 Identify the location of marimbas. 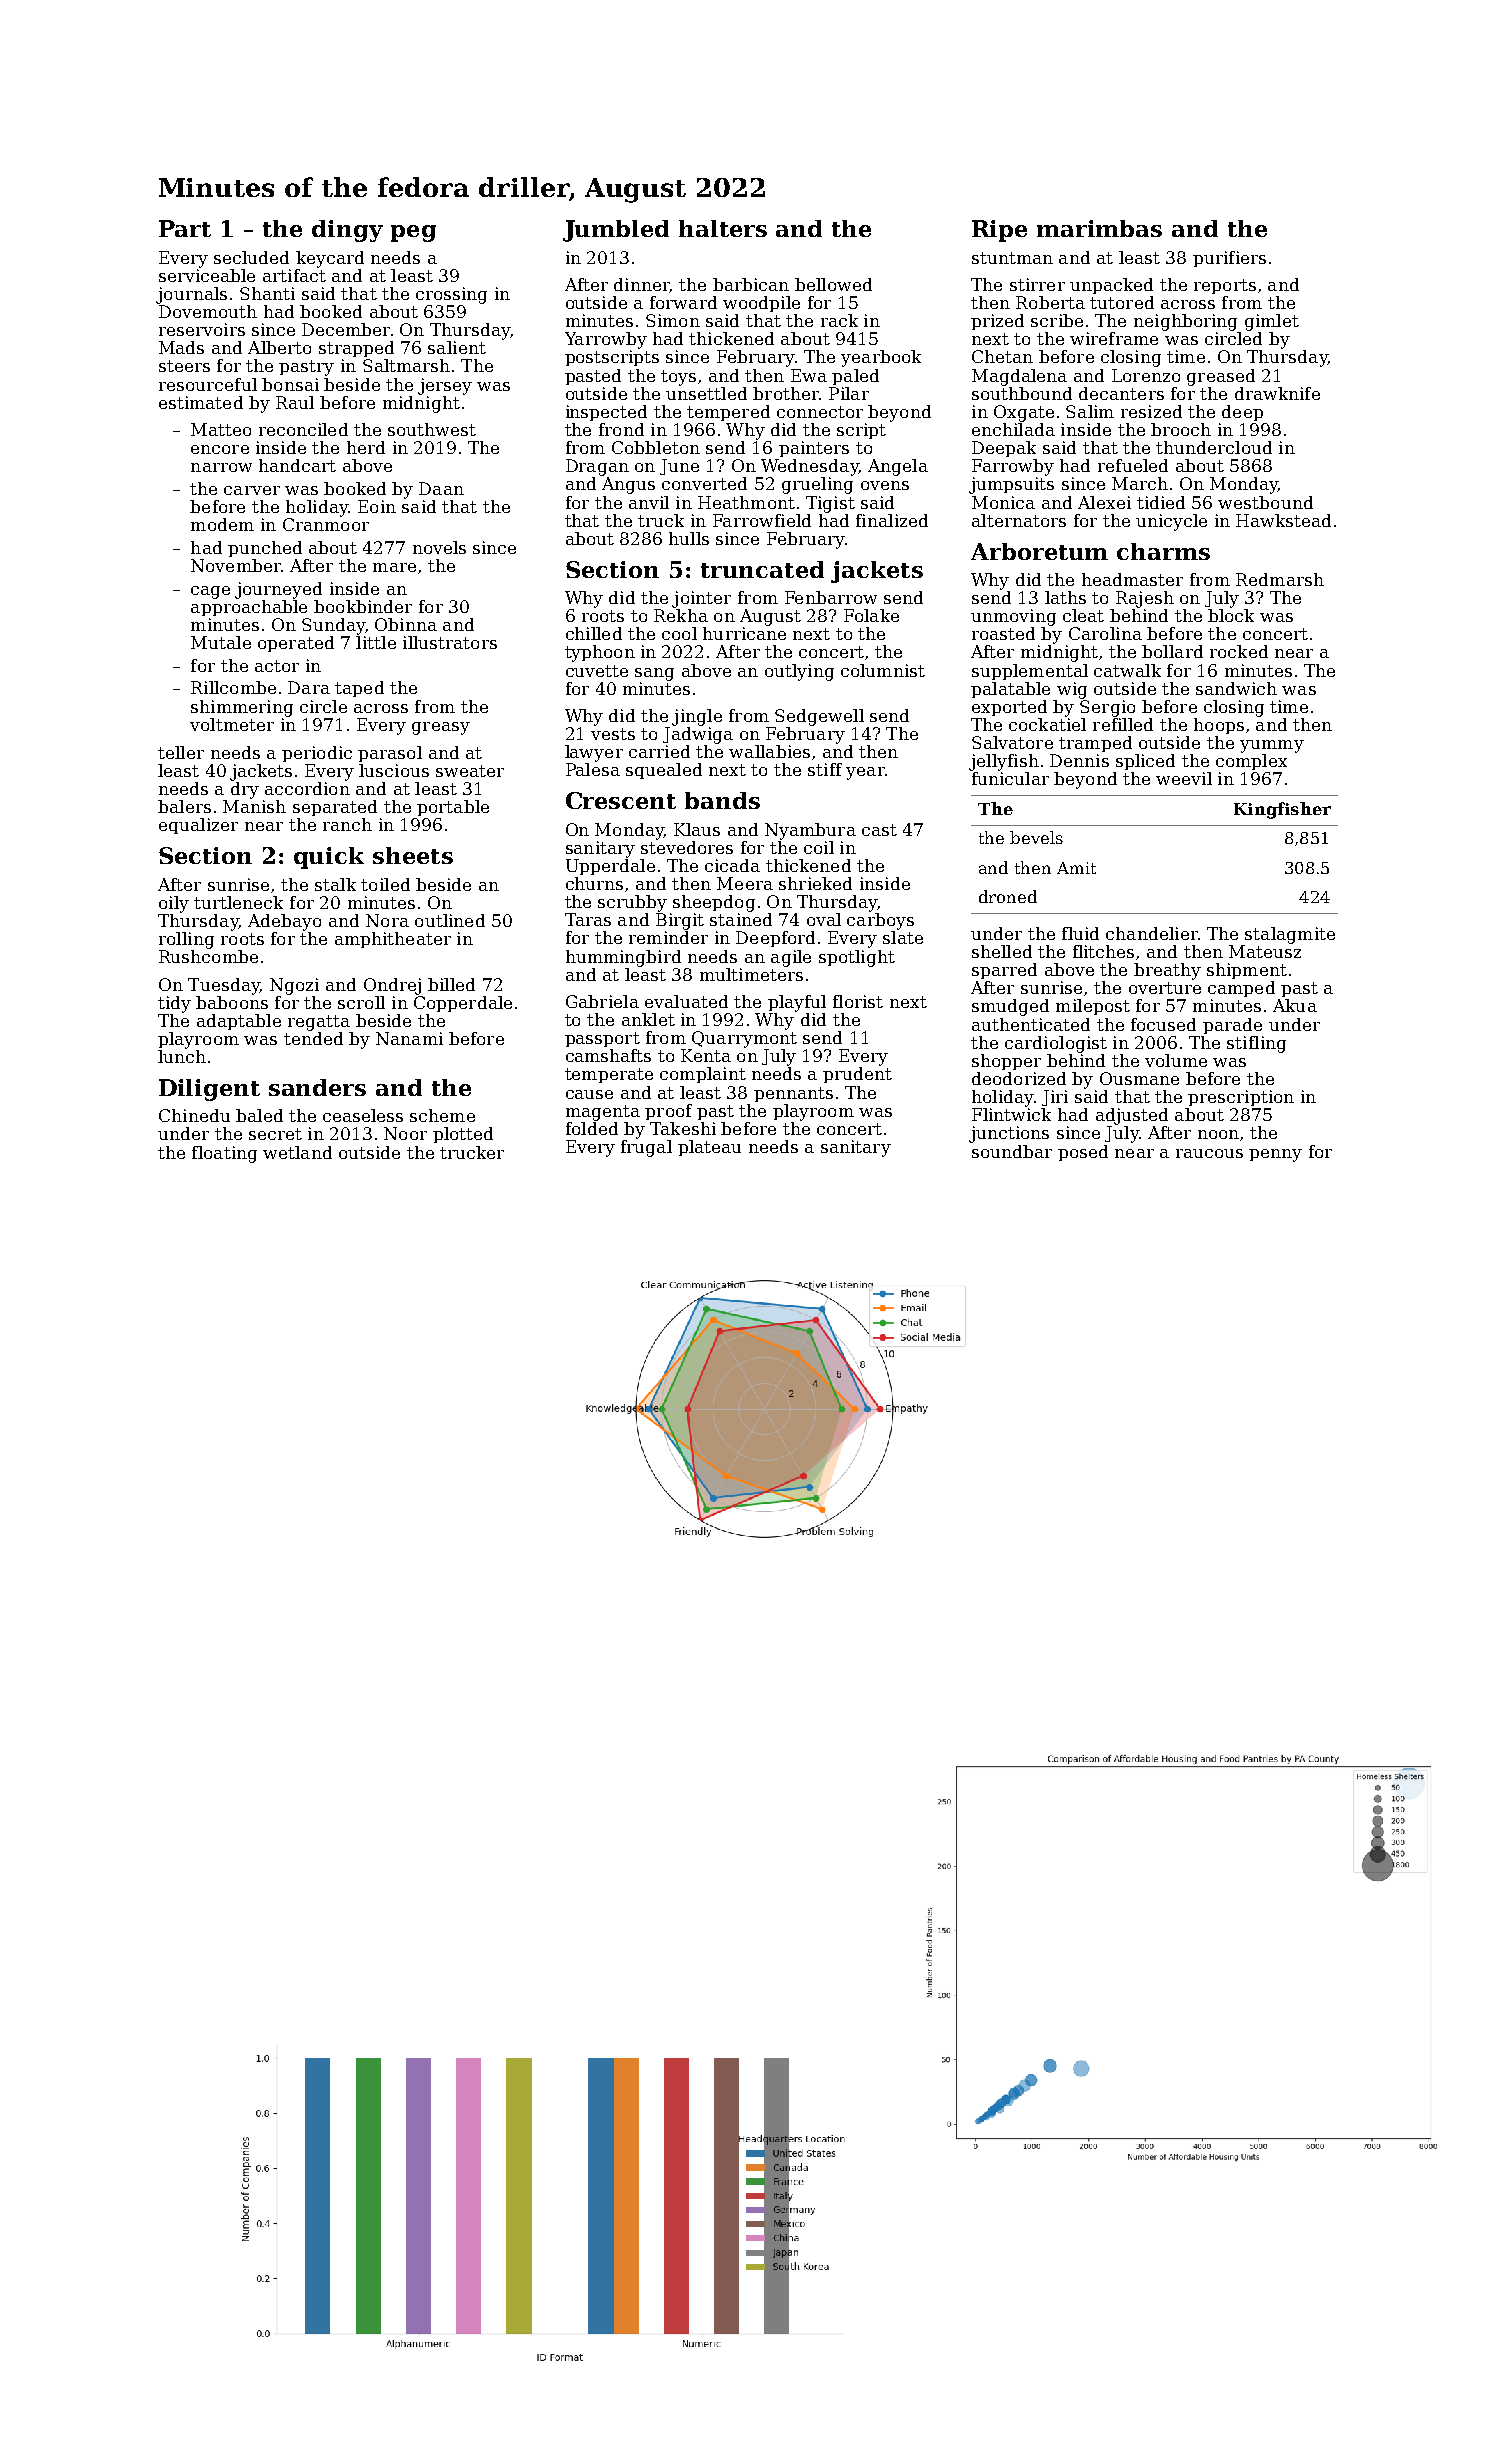
(1099, 228).
